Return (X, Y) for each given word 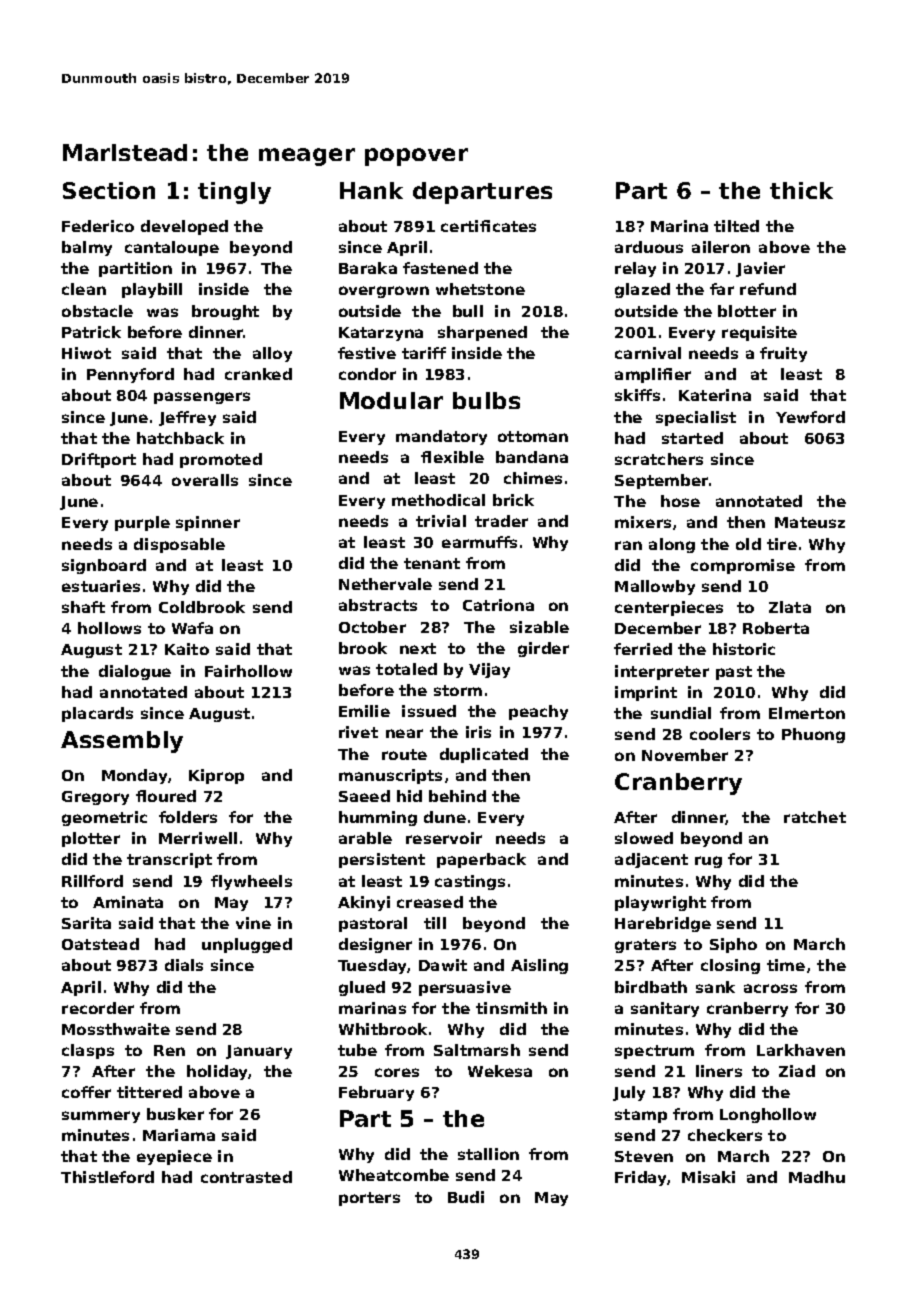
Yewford (810, 417)
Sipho (733, 945)
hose (680, 501)
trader (501, 521)
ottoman (533, 436)
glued (362, 988)
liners (719, 1071)
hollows (109, 628)
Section (109, 190)
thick (801, 190)
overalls (205, 480)
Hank (371, 190)
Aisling (539, 966)
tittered (149, 1092)
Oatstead (100, 944)
